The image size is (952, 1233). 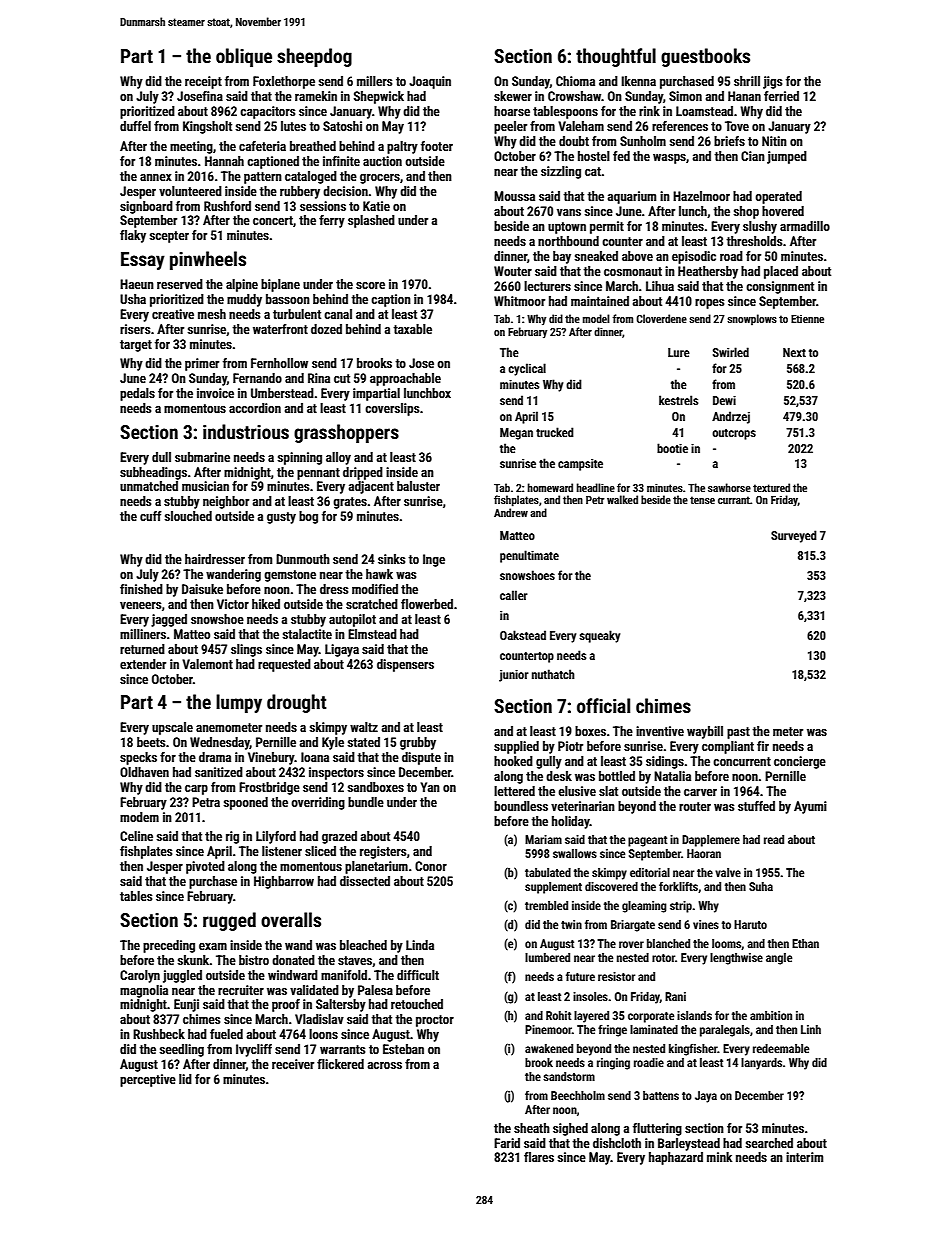 What do you see at coordinates (219, 772) in the document?
I see `sanitized` at bounding box center [219, 772].
